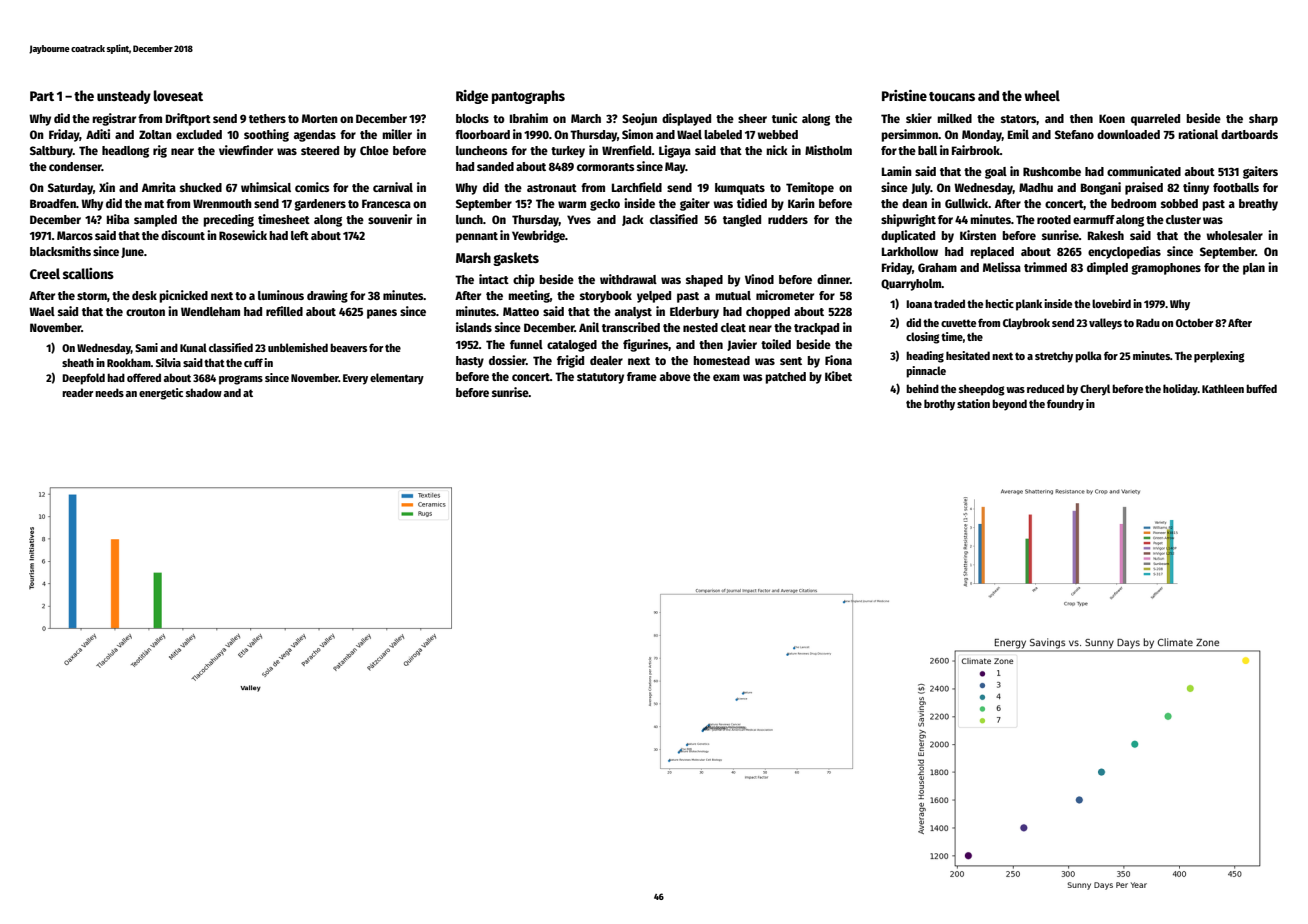 The width and height of the image is (1308, 924). I want to click on gramophones, so click(1166, 269).
